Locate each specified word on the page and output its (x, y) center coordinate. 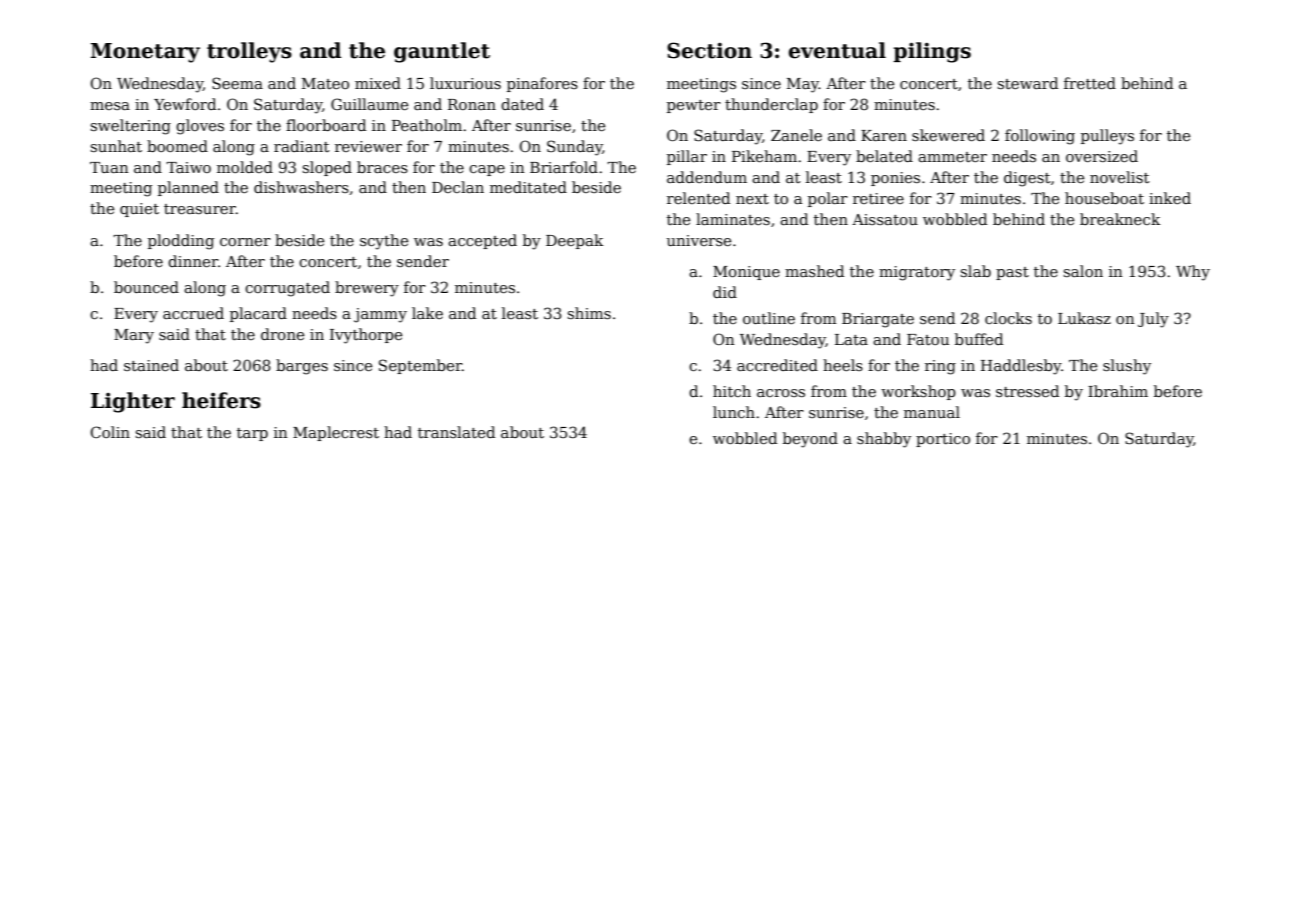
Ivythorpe (366, 336)
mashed (814, 271)
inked (1170, 198)
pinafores (542, 84)
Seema (237, 83)
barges (302, 367)
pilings (932, 52)
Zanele (796, 135)
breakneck (1120, 219)
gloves (200, 127)
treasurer (200, 209)
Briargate (878, 320)
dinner (193, 261)
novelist (1120, 177)
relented (698, 198)
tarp (252, 434)
